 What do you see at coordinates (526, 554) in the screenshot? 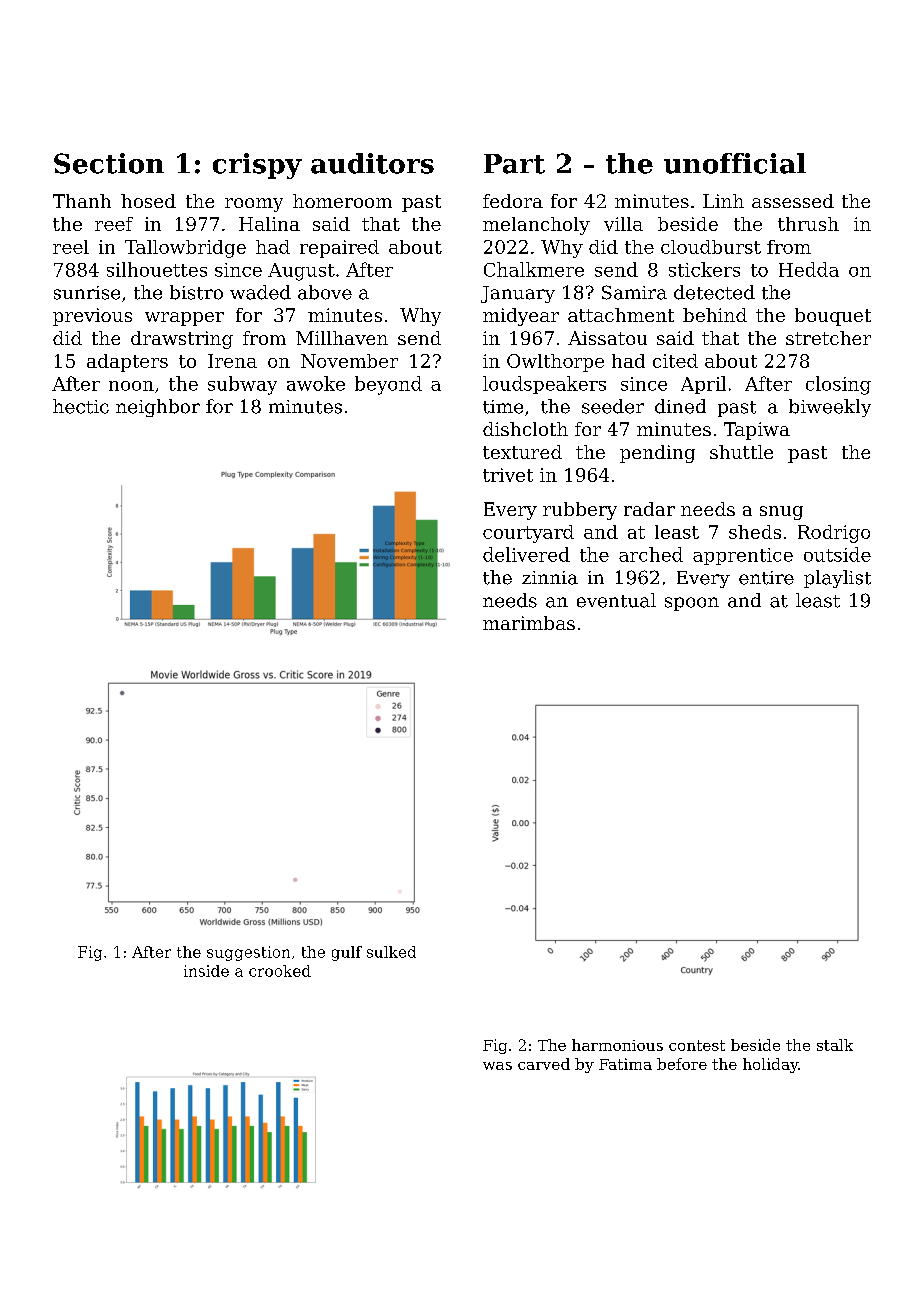
I see `delivered` at bounding box center [526, 554].
